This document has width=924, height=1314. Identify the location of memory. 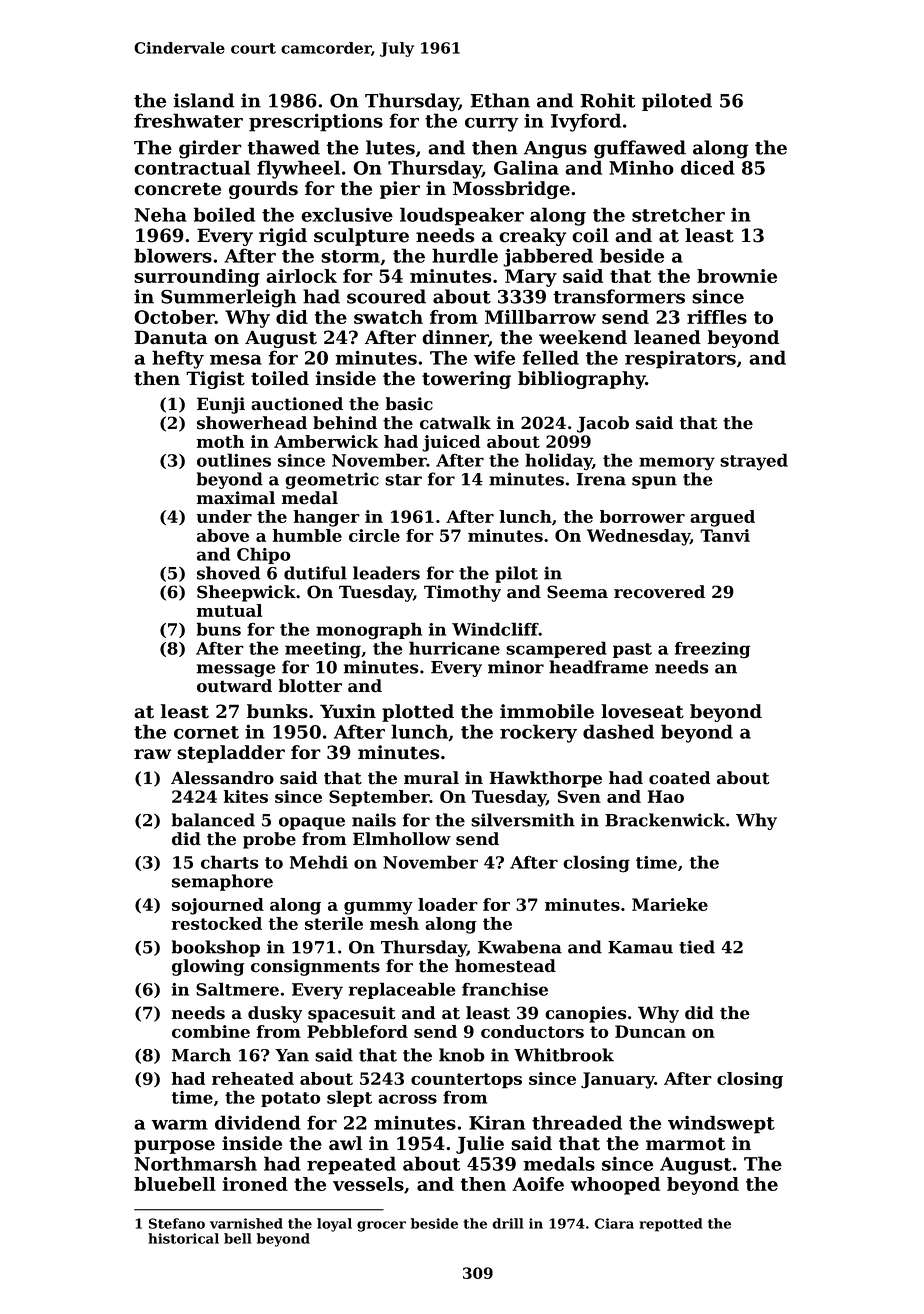
(677, 464).
